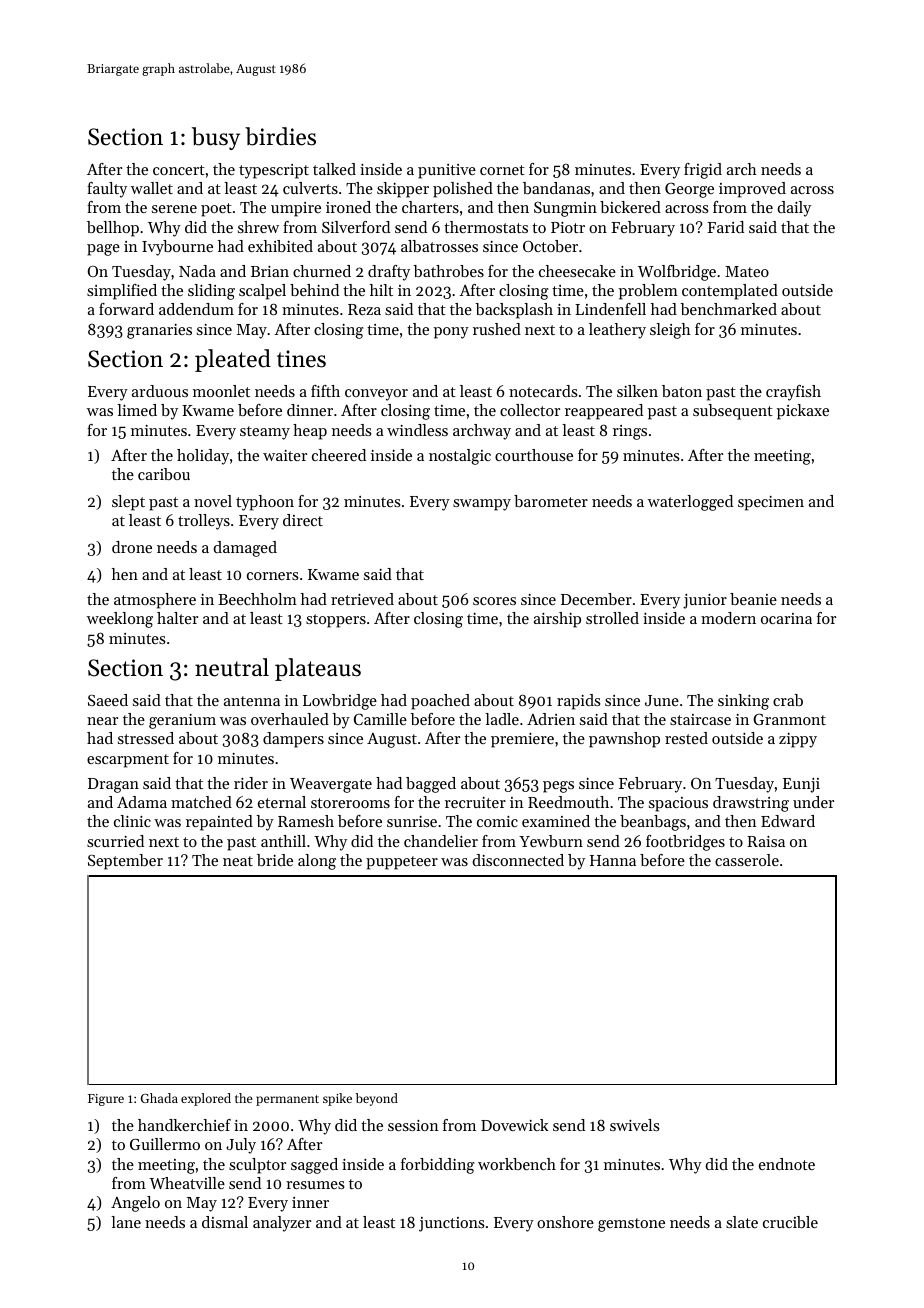  I want to click on weeklong, so click(120, 620).
